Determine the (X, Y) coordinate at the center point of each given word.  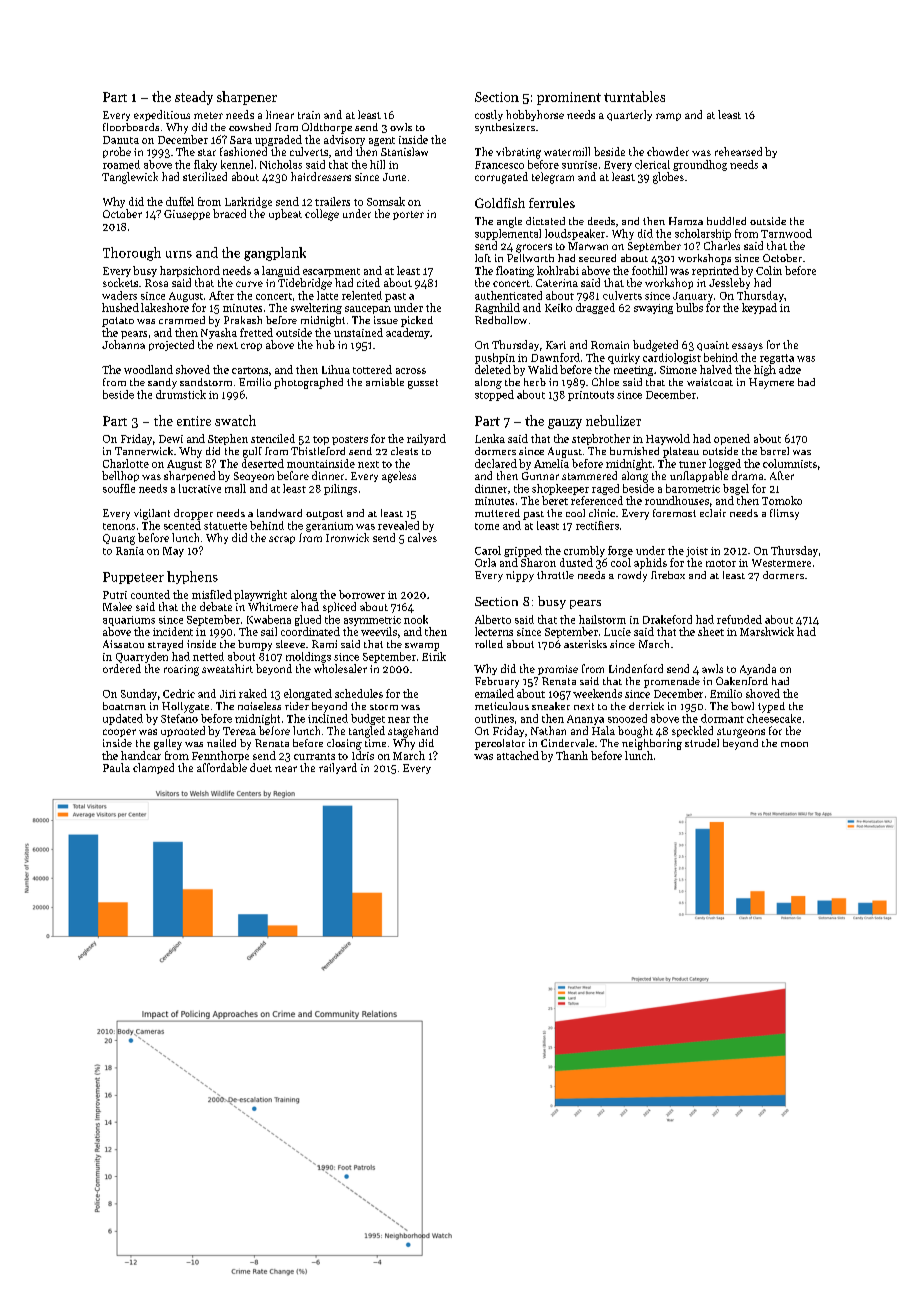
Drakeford (667, 619)
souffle (119, 488)
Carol (488, 550)
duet (261, 767)
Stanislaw (404, 151)
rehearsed (738, 151)
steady (194, 98)
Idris (363, 755)
